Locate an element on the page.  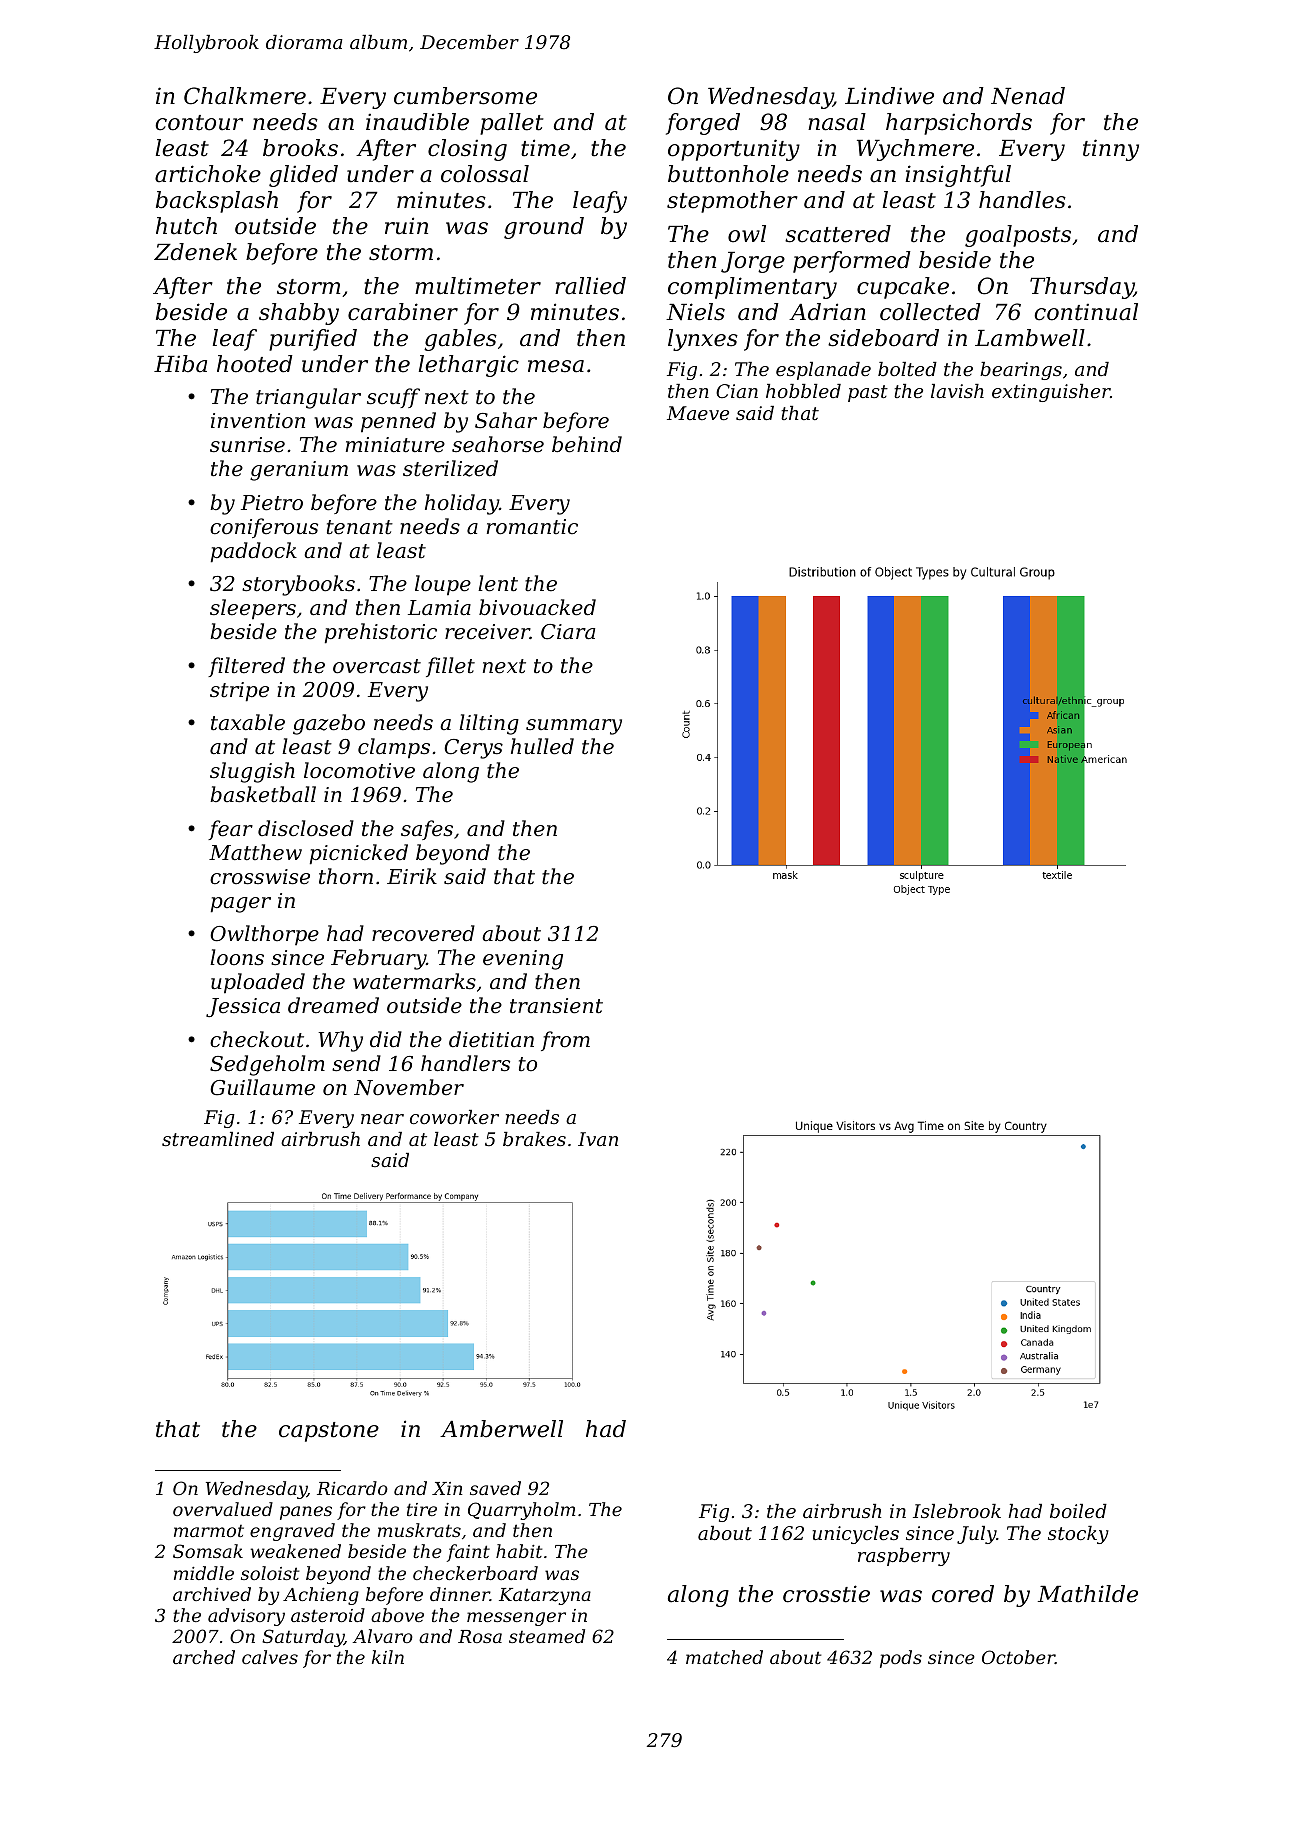
cored is located at coordinates (963, 1594).
